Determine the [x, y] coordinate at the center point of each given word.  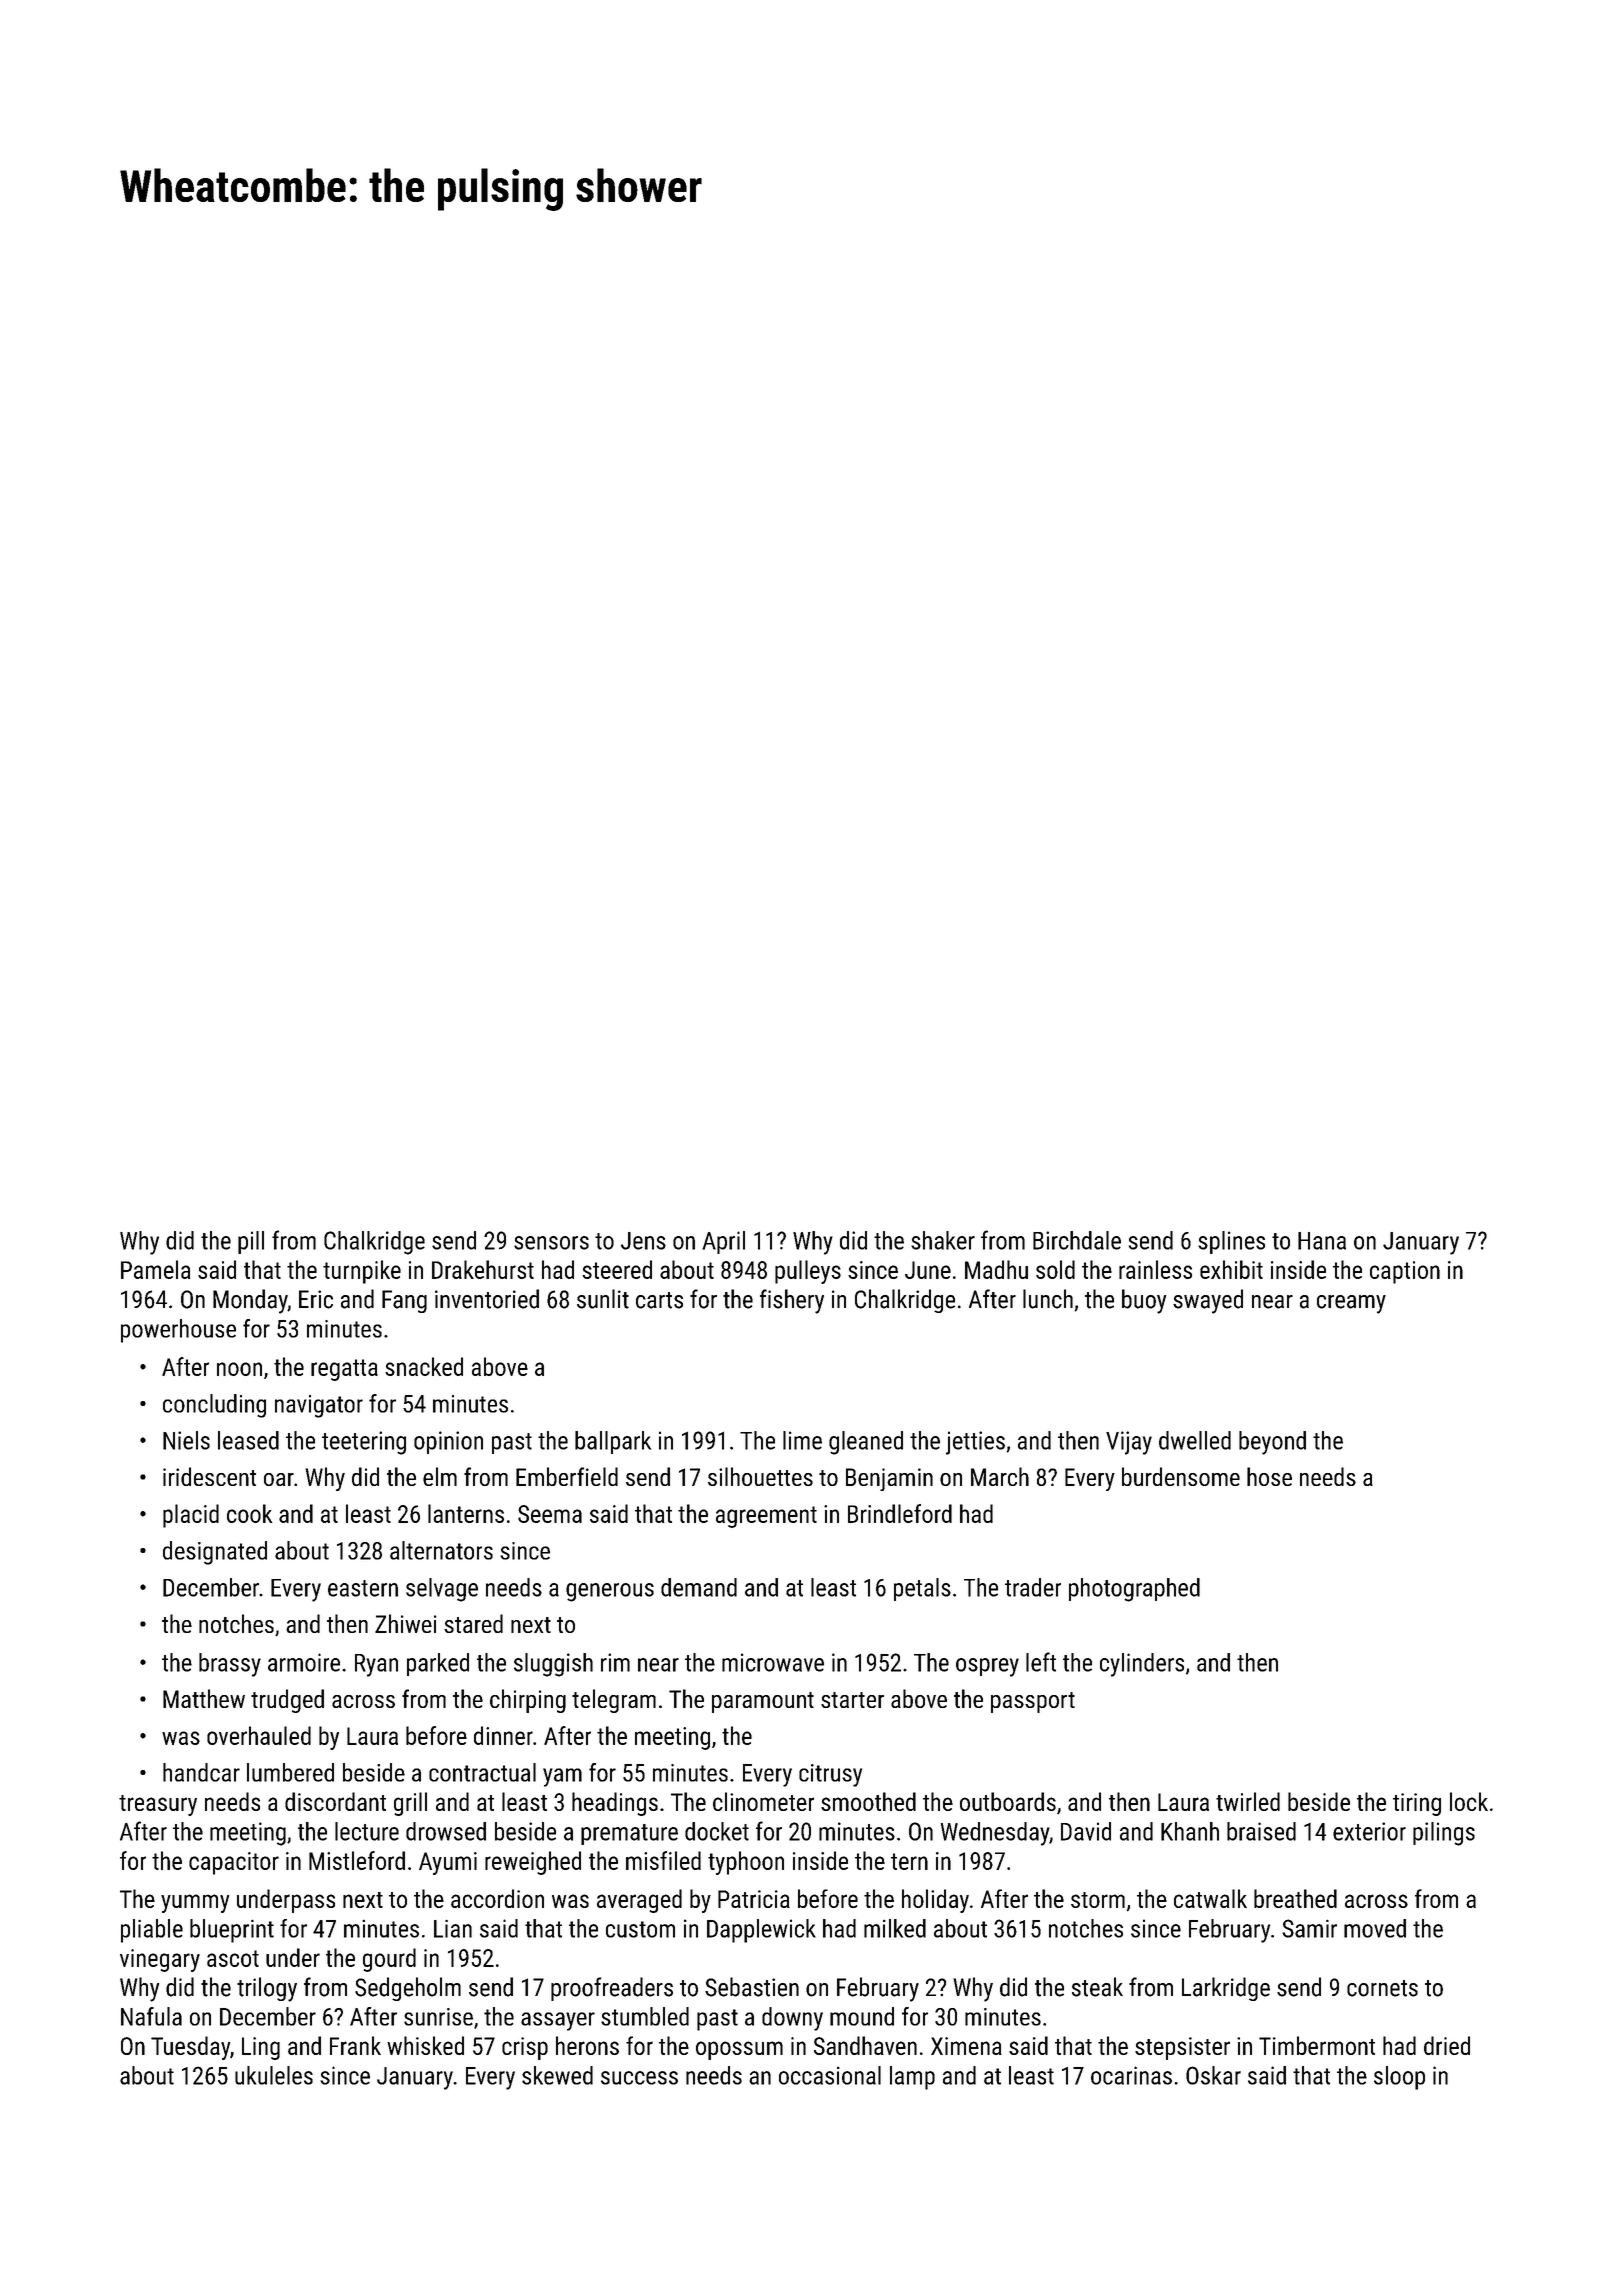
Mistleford [357, 1860]
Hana [1322, 1241]
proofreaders [612, 1989]
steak [1097, 1987]
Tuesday [190, 2048]
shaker [943, 1240]
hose [1269, 1476]
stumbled [645, 2016]
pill [251, 1242]
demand [699, 1587]
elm [440, 1476]
